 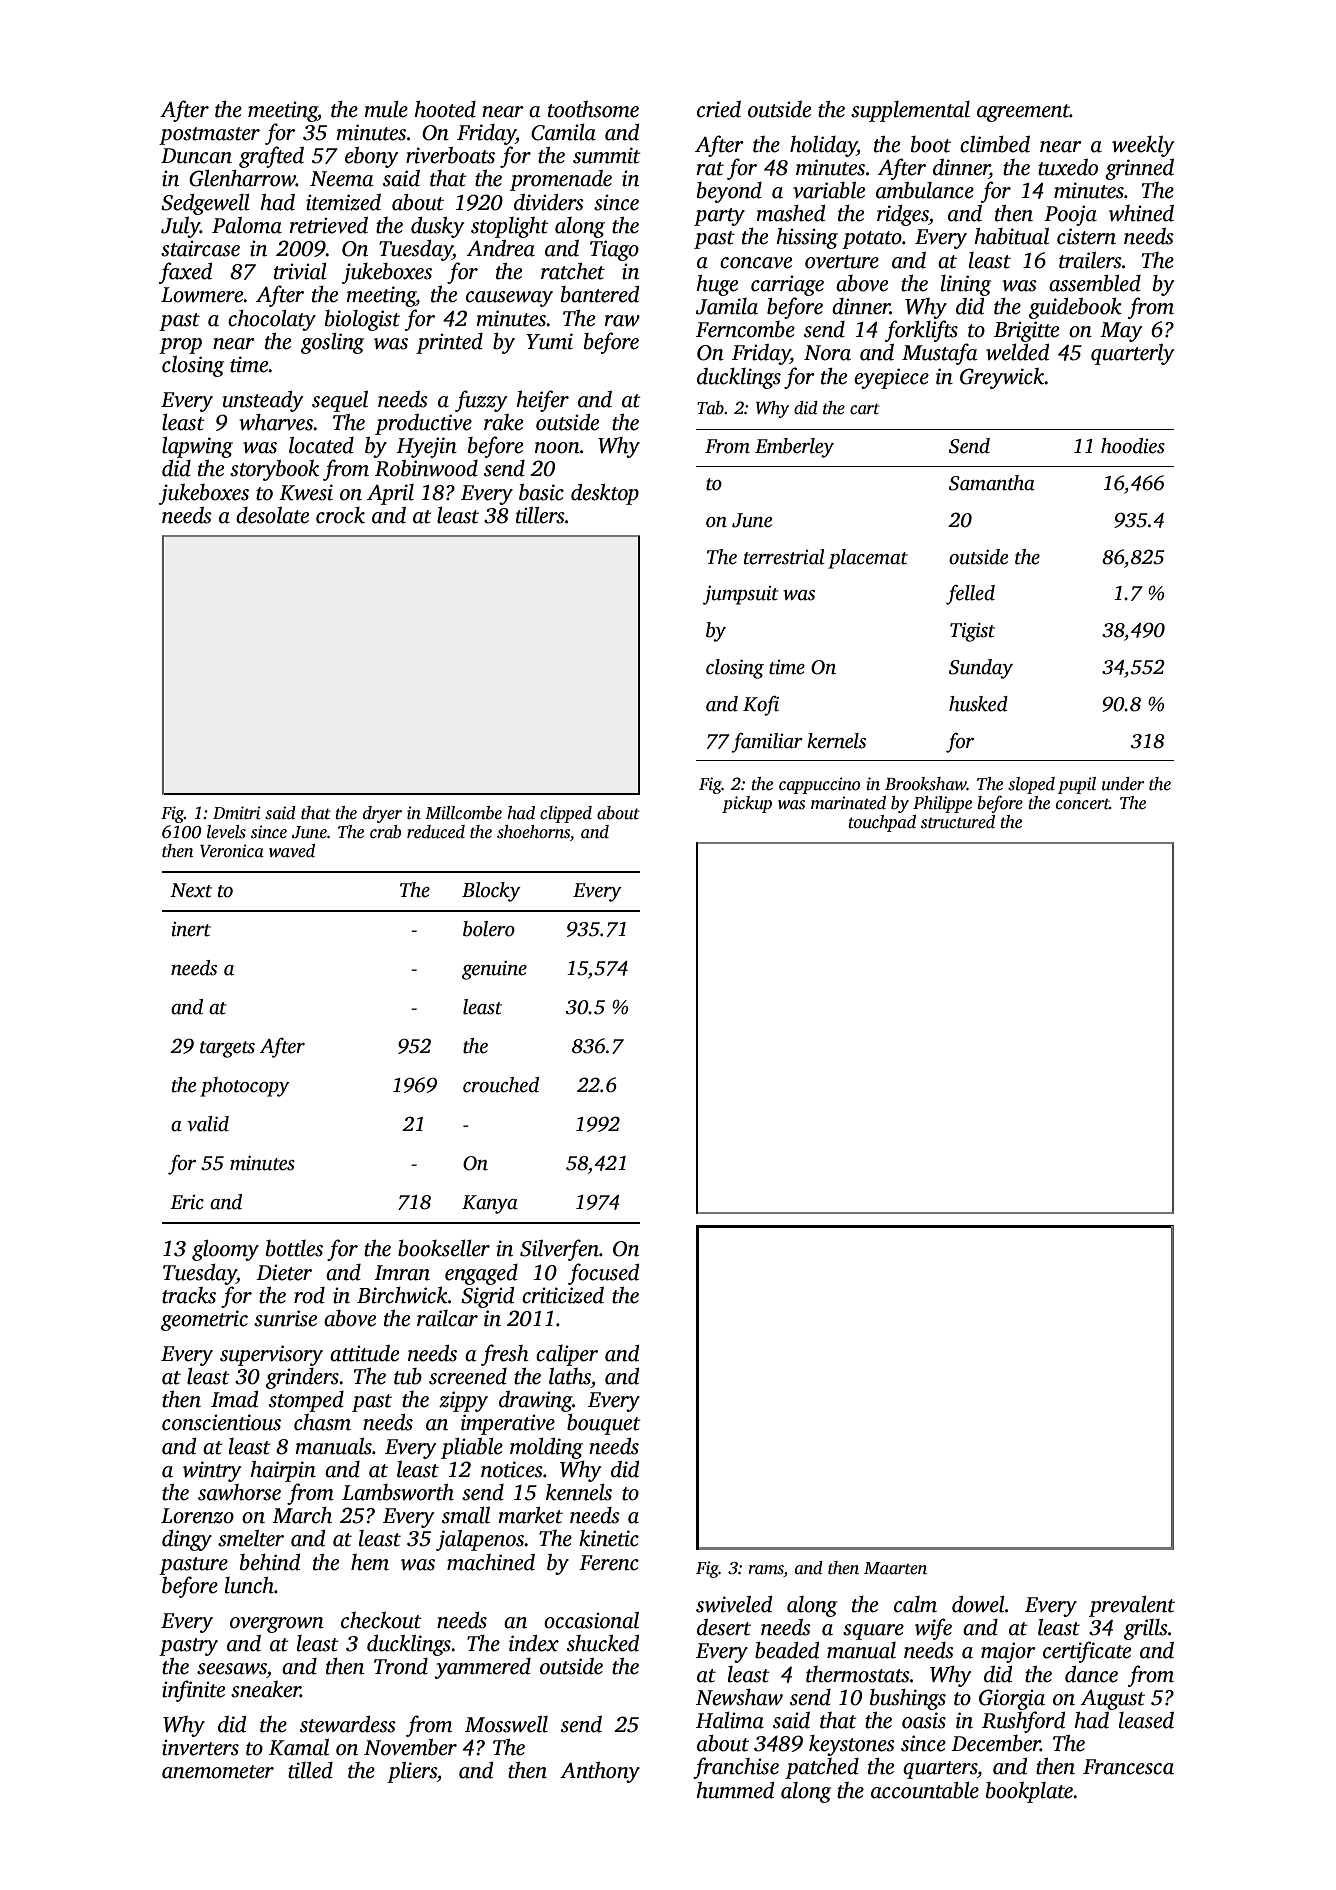 I want to click on structured, so click(x=958, y=822).
